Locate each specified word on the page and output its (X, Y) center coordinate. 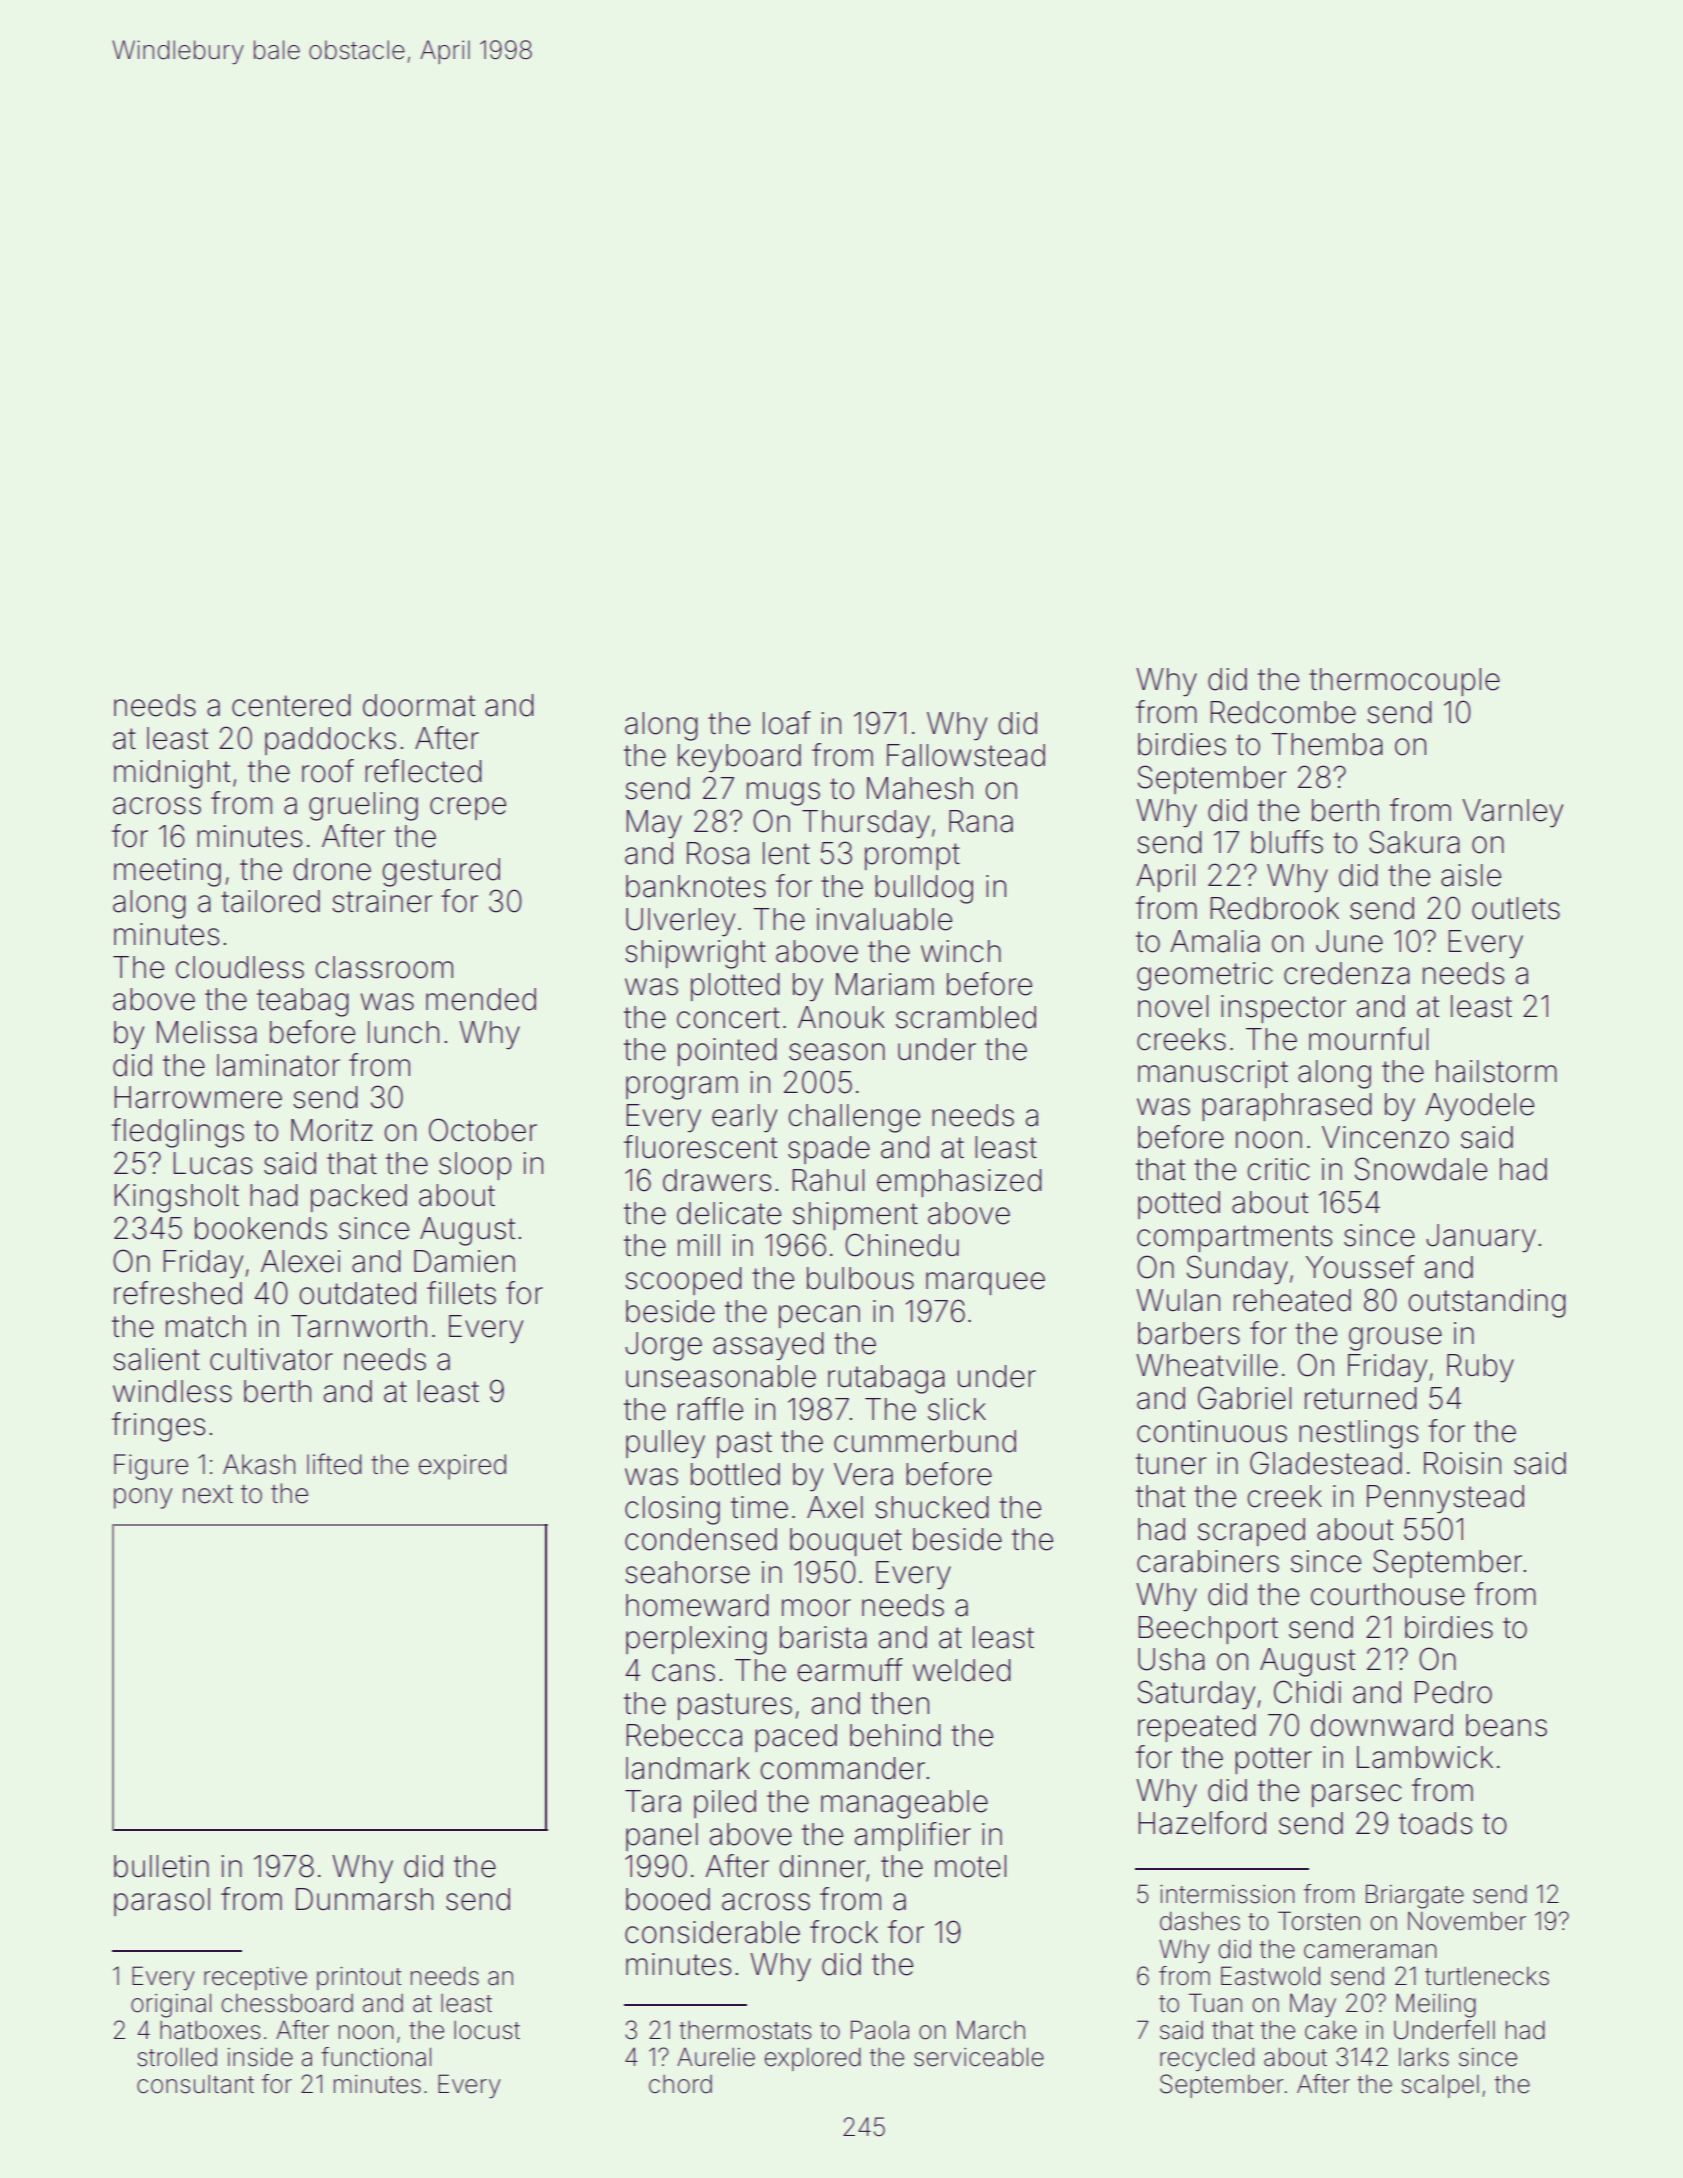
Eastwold (1270, 1976)
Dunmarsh (364, 1899)
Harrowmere (198, 1097)
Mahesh (920, 788)
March (991, 2030)
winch (961, 951)
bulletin (161, 1866)
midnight (172, 774)
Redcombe (1283, 712)
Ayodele (1479, 1107)
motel (970, 1866)
